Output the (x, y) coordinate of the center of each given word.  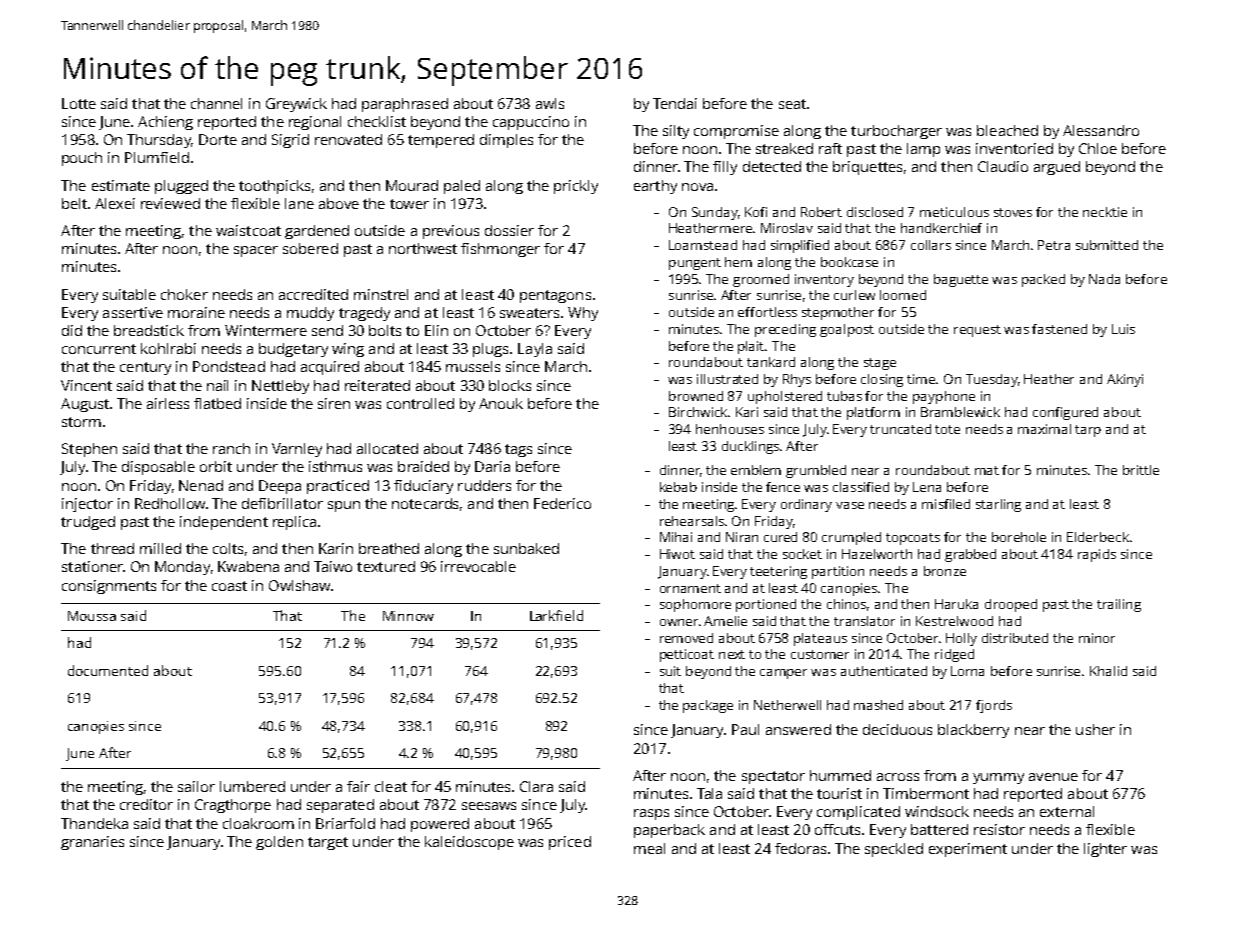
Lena (927, 487)
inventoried (1014, 148)
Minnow (408, 616)
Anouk (501, 403)
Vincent (86, 385)
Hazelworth (877, 554)
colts (228, 548)
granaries (92, 843)
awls (550, 103)
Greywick (296, 105)
